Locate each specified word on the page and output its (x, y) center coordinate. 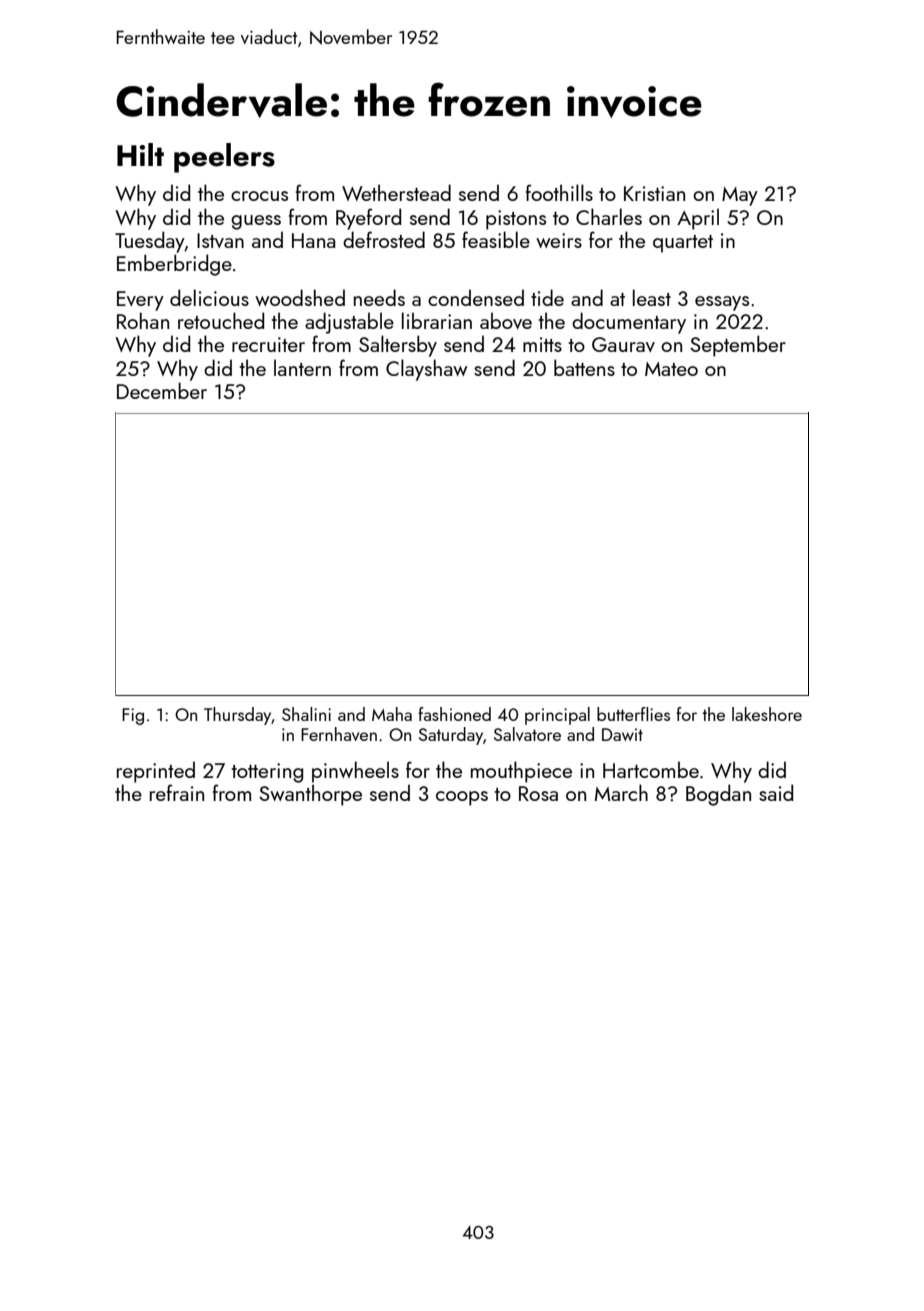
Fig (133, 716)
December (162, 390)
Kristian (654, 193)
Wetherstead (396, 192)
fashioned (454, 714)
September (738, 346)
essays (722, 303)
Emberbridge (174, 265)
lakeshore (767, 714)
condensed (476, 297)
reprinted (156, 772)
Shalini (306, 714)
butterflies (633, 714)
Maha (392, 714)
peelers (224, 158)
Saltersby (398, 346)
